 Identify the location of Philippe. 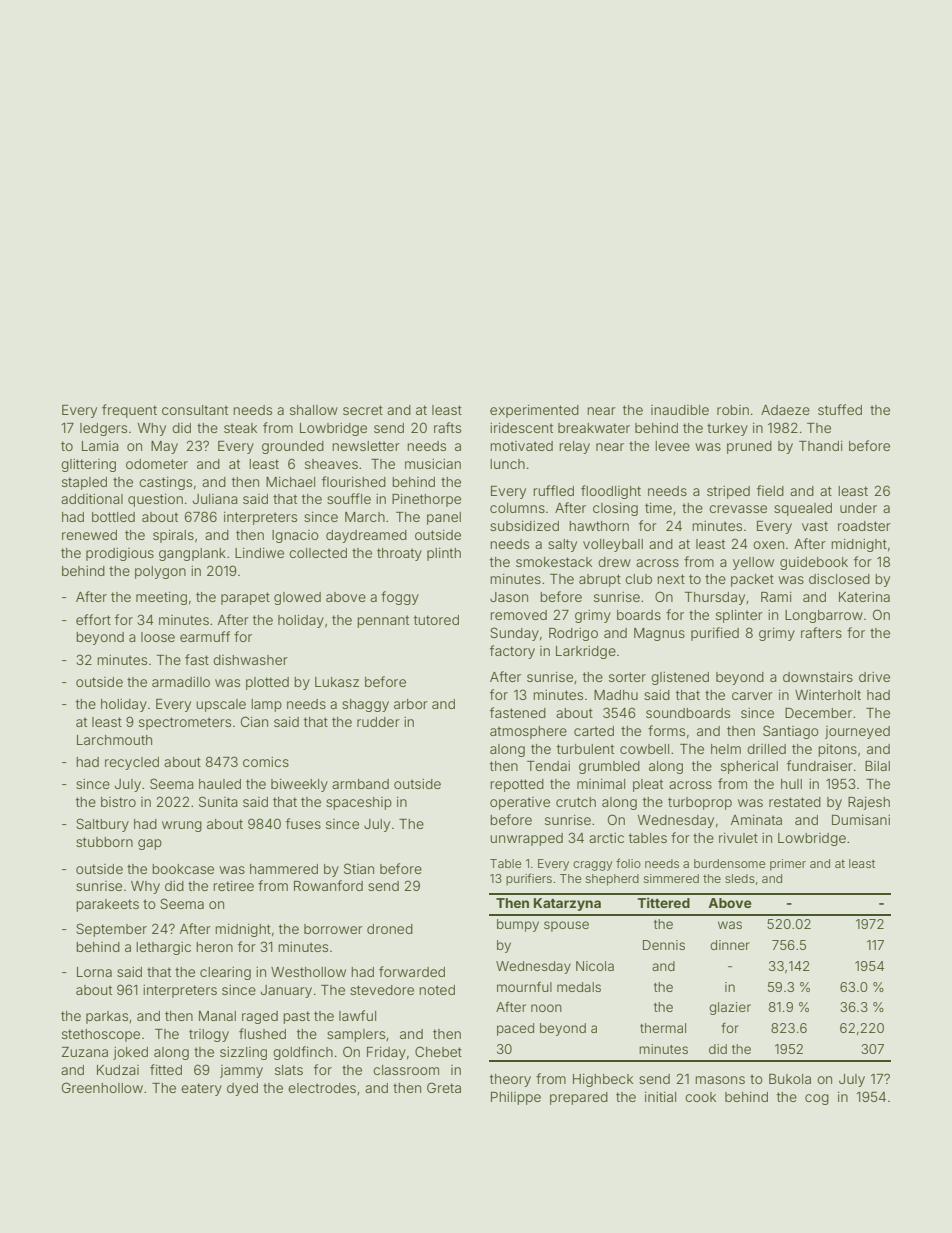
(516, 1098).
